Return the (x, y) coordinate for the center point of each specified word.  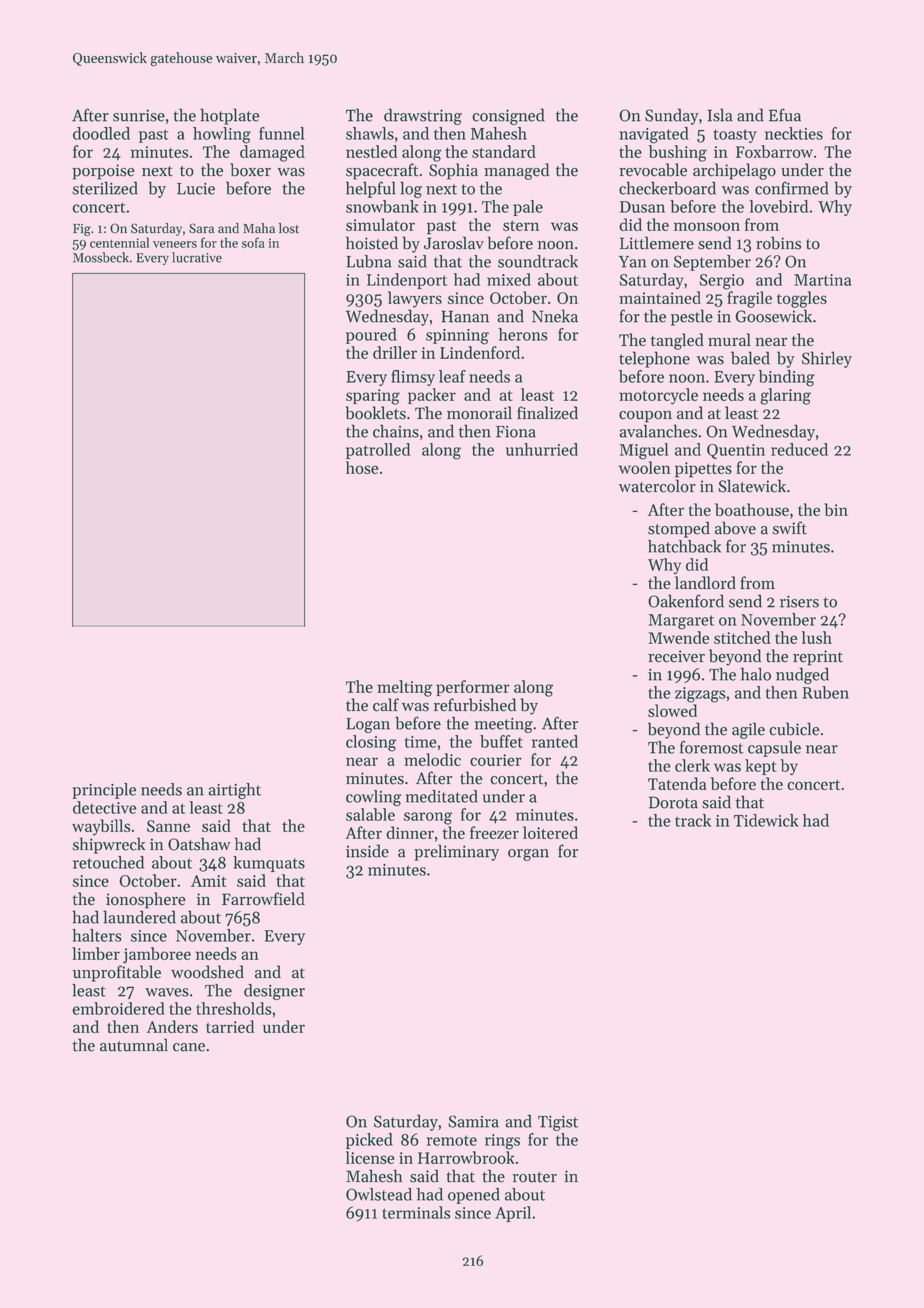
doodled (101, 133)
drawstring (423, 116)
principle (104, 791)
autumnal (134, 1045)
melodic (432, 759)
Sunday (672, 116)
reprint (818, 658)
